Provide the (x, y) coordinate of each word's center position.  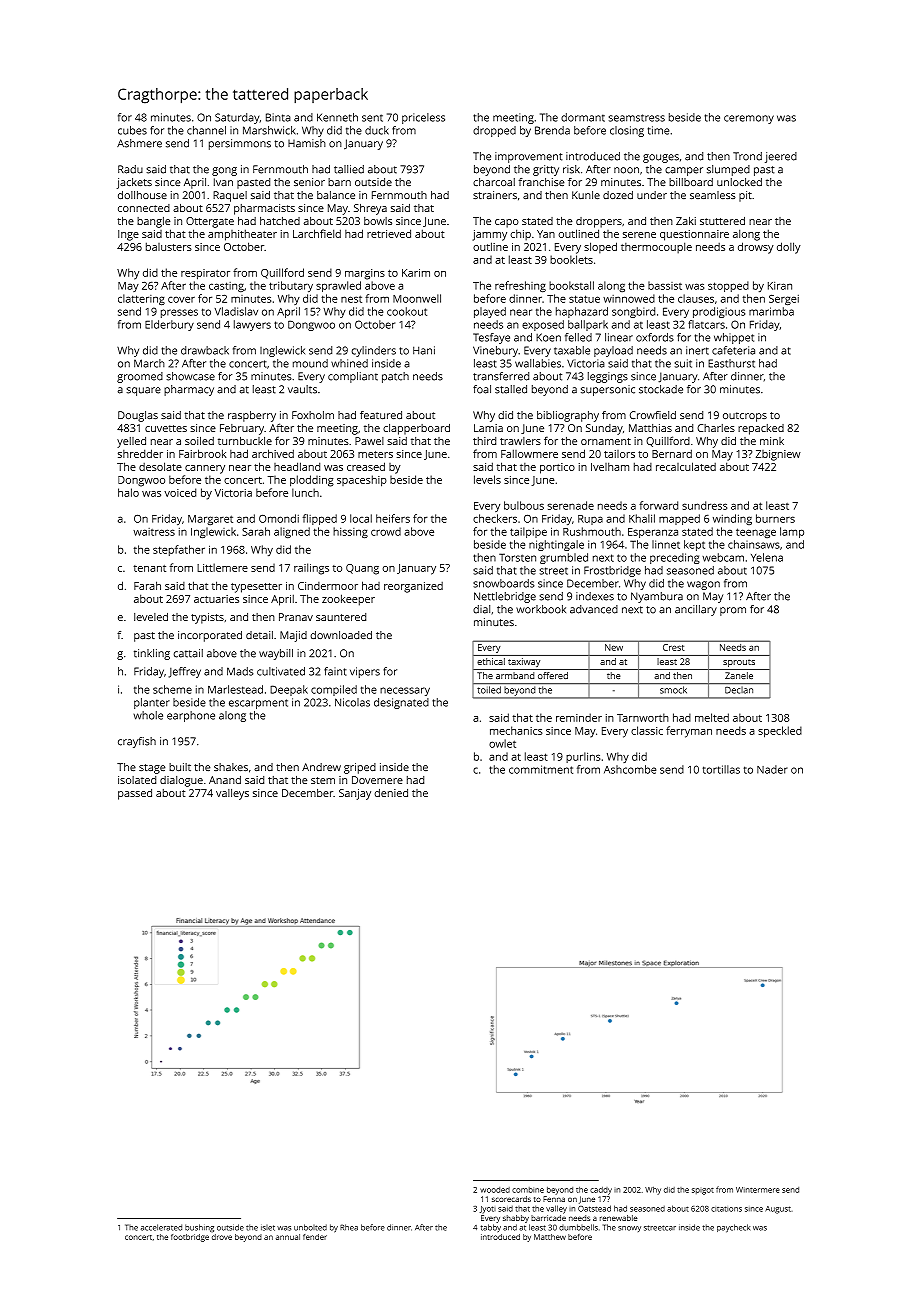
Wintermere (758, 1190)
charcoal (494, 182)
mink (772, 441)
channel (206, 130)
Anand (225, 780)
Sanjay (355, 794)
